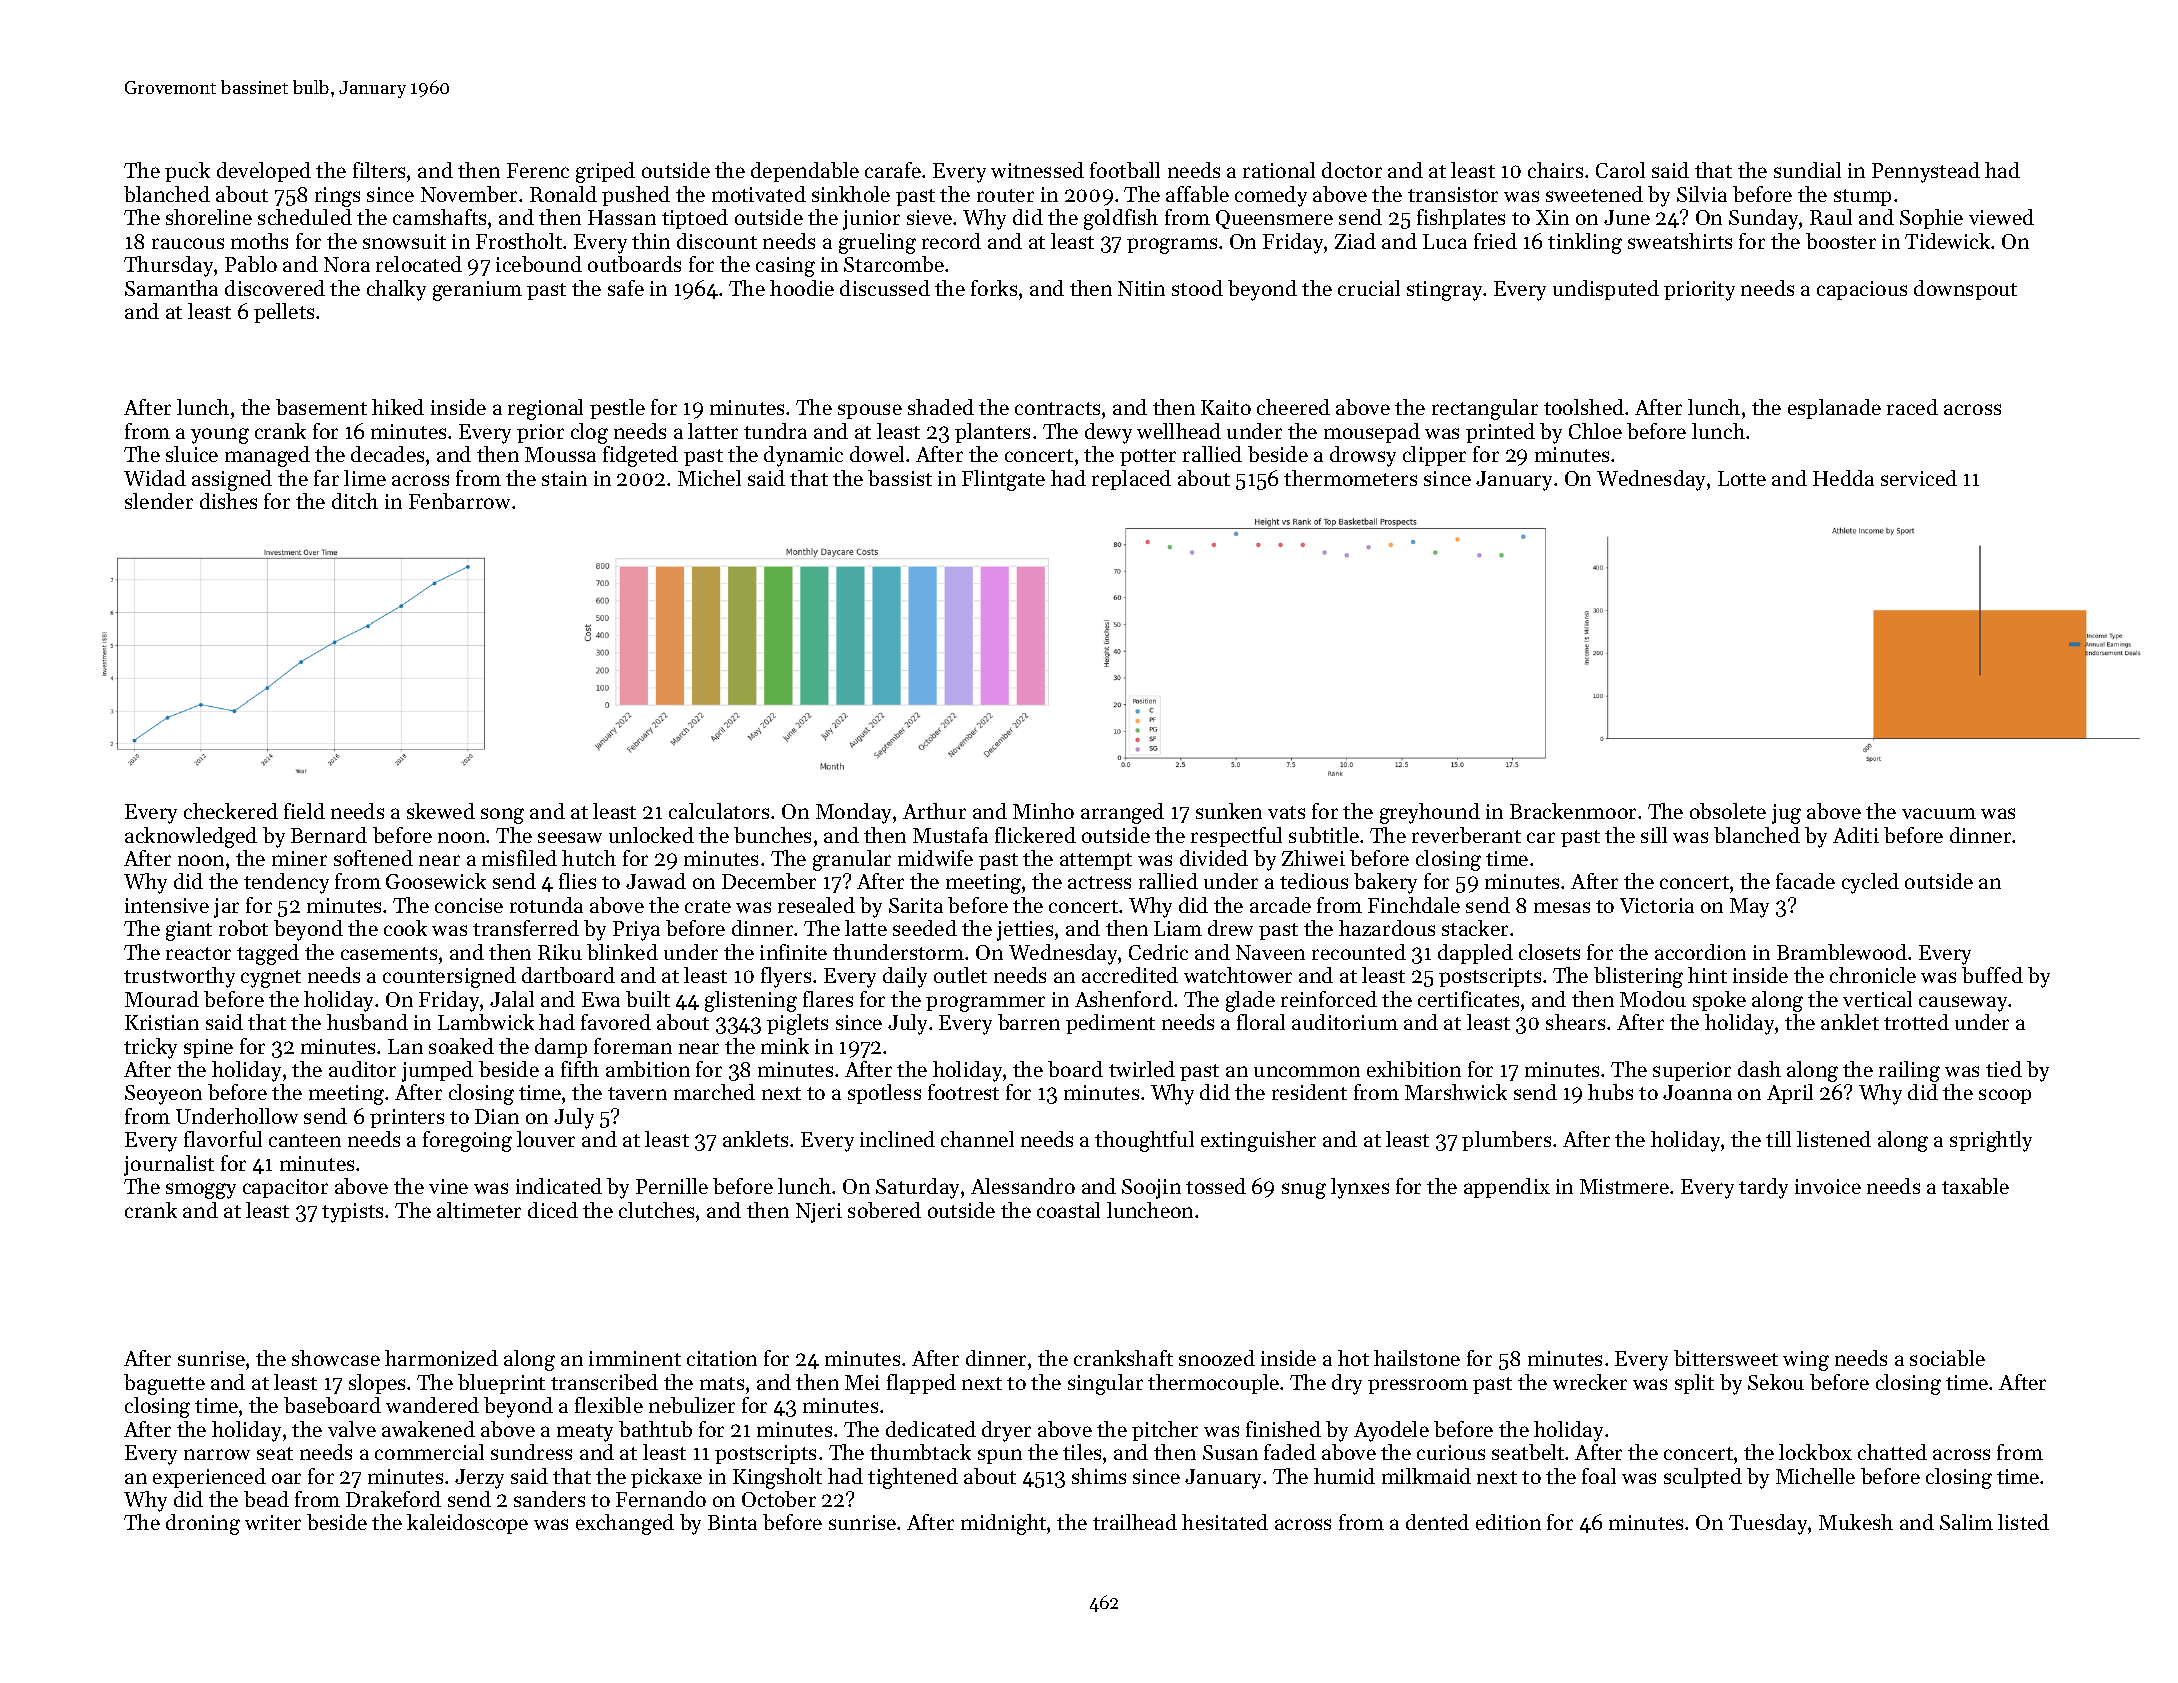 Image resolution: width=2178 pixels, height=1683 pixels. Describe the element at coordinates (1555, 170) in the page. I see `chairs` at that location.
